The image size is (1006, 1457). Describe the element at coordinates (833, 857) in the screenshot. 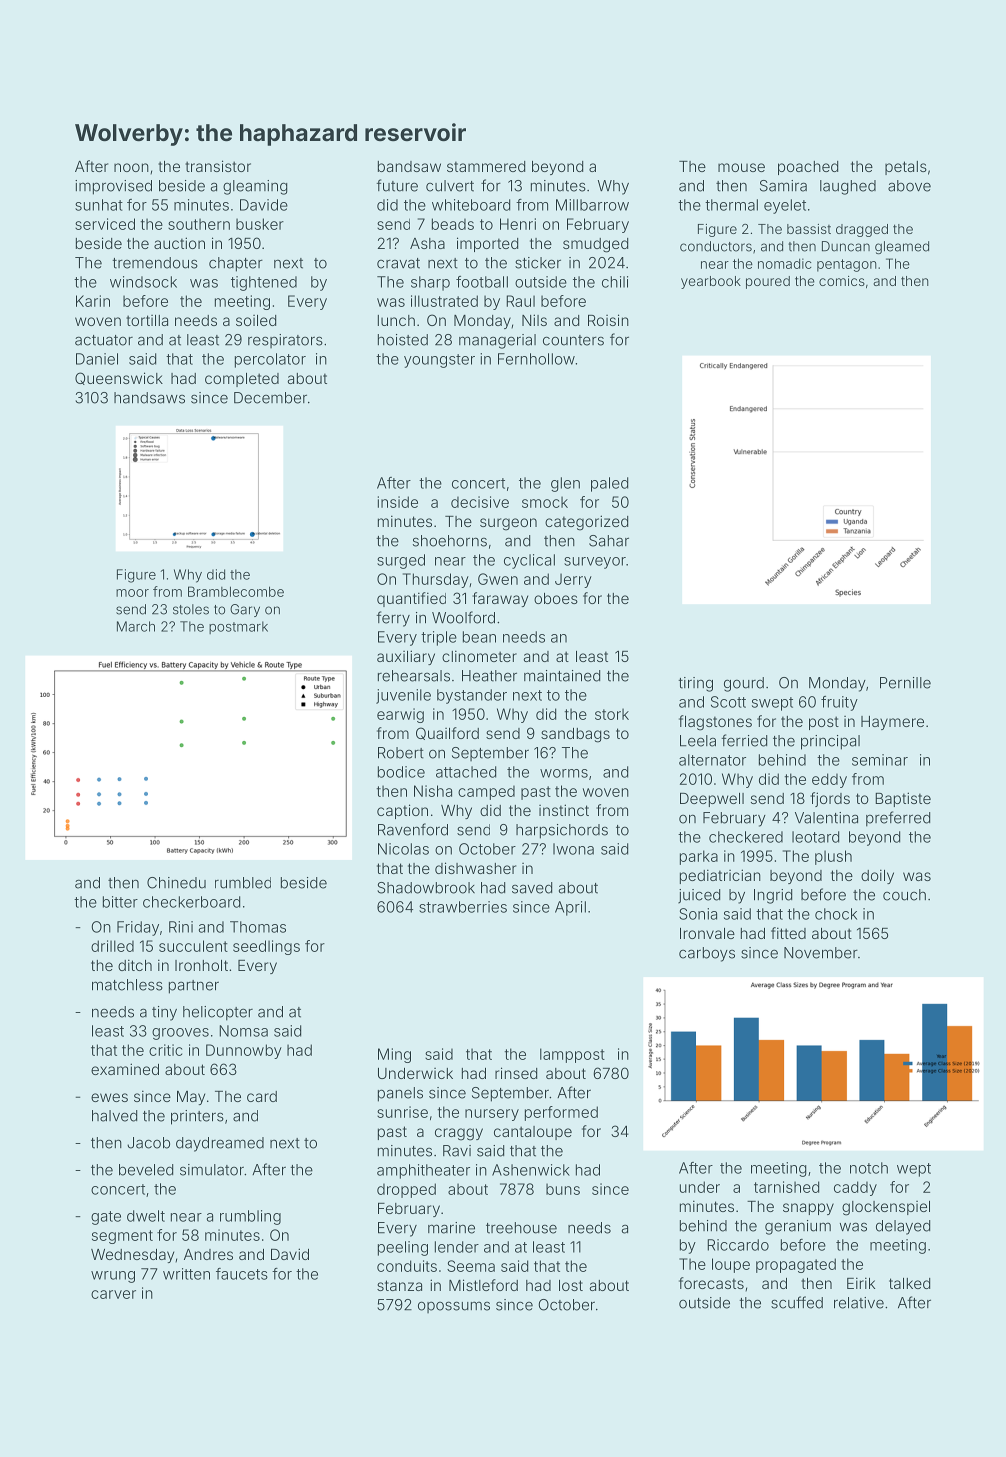

I see `plush` at that location.
